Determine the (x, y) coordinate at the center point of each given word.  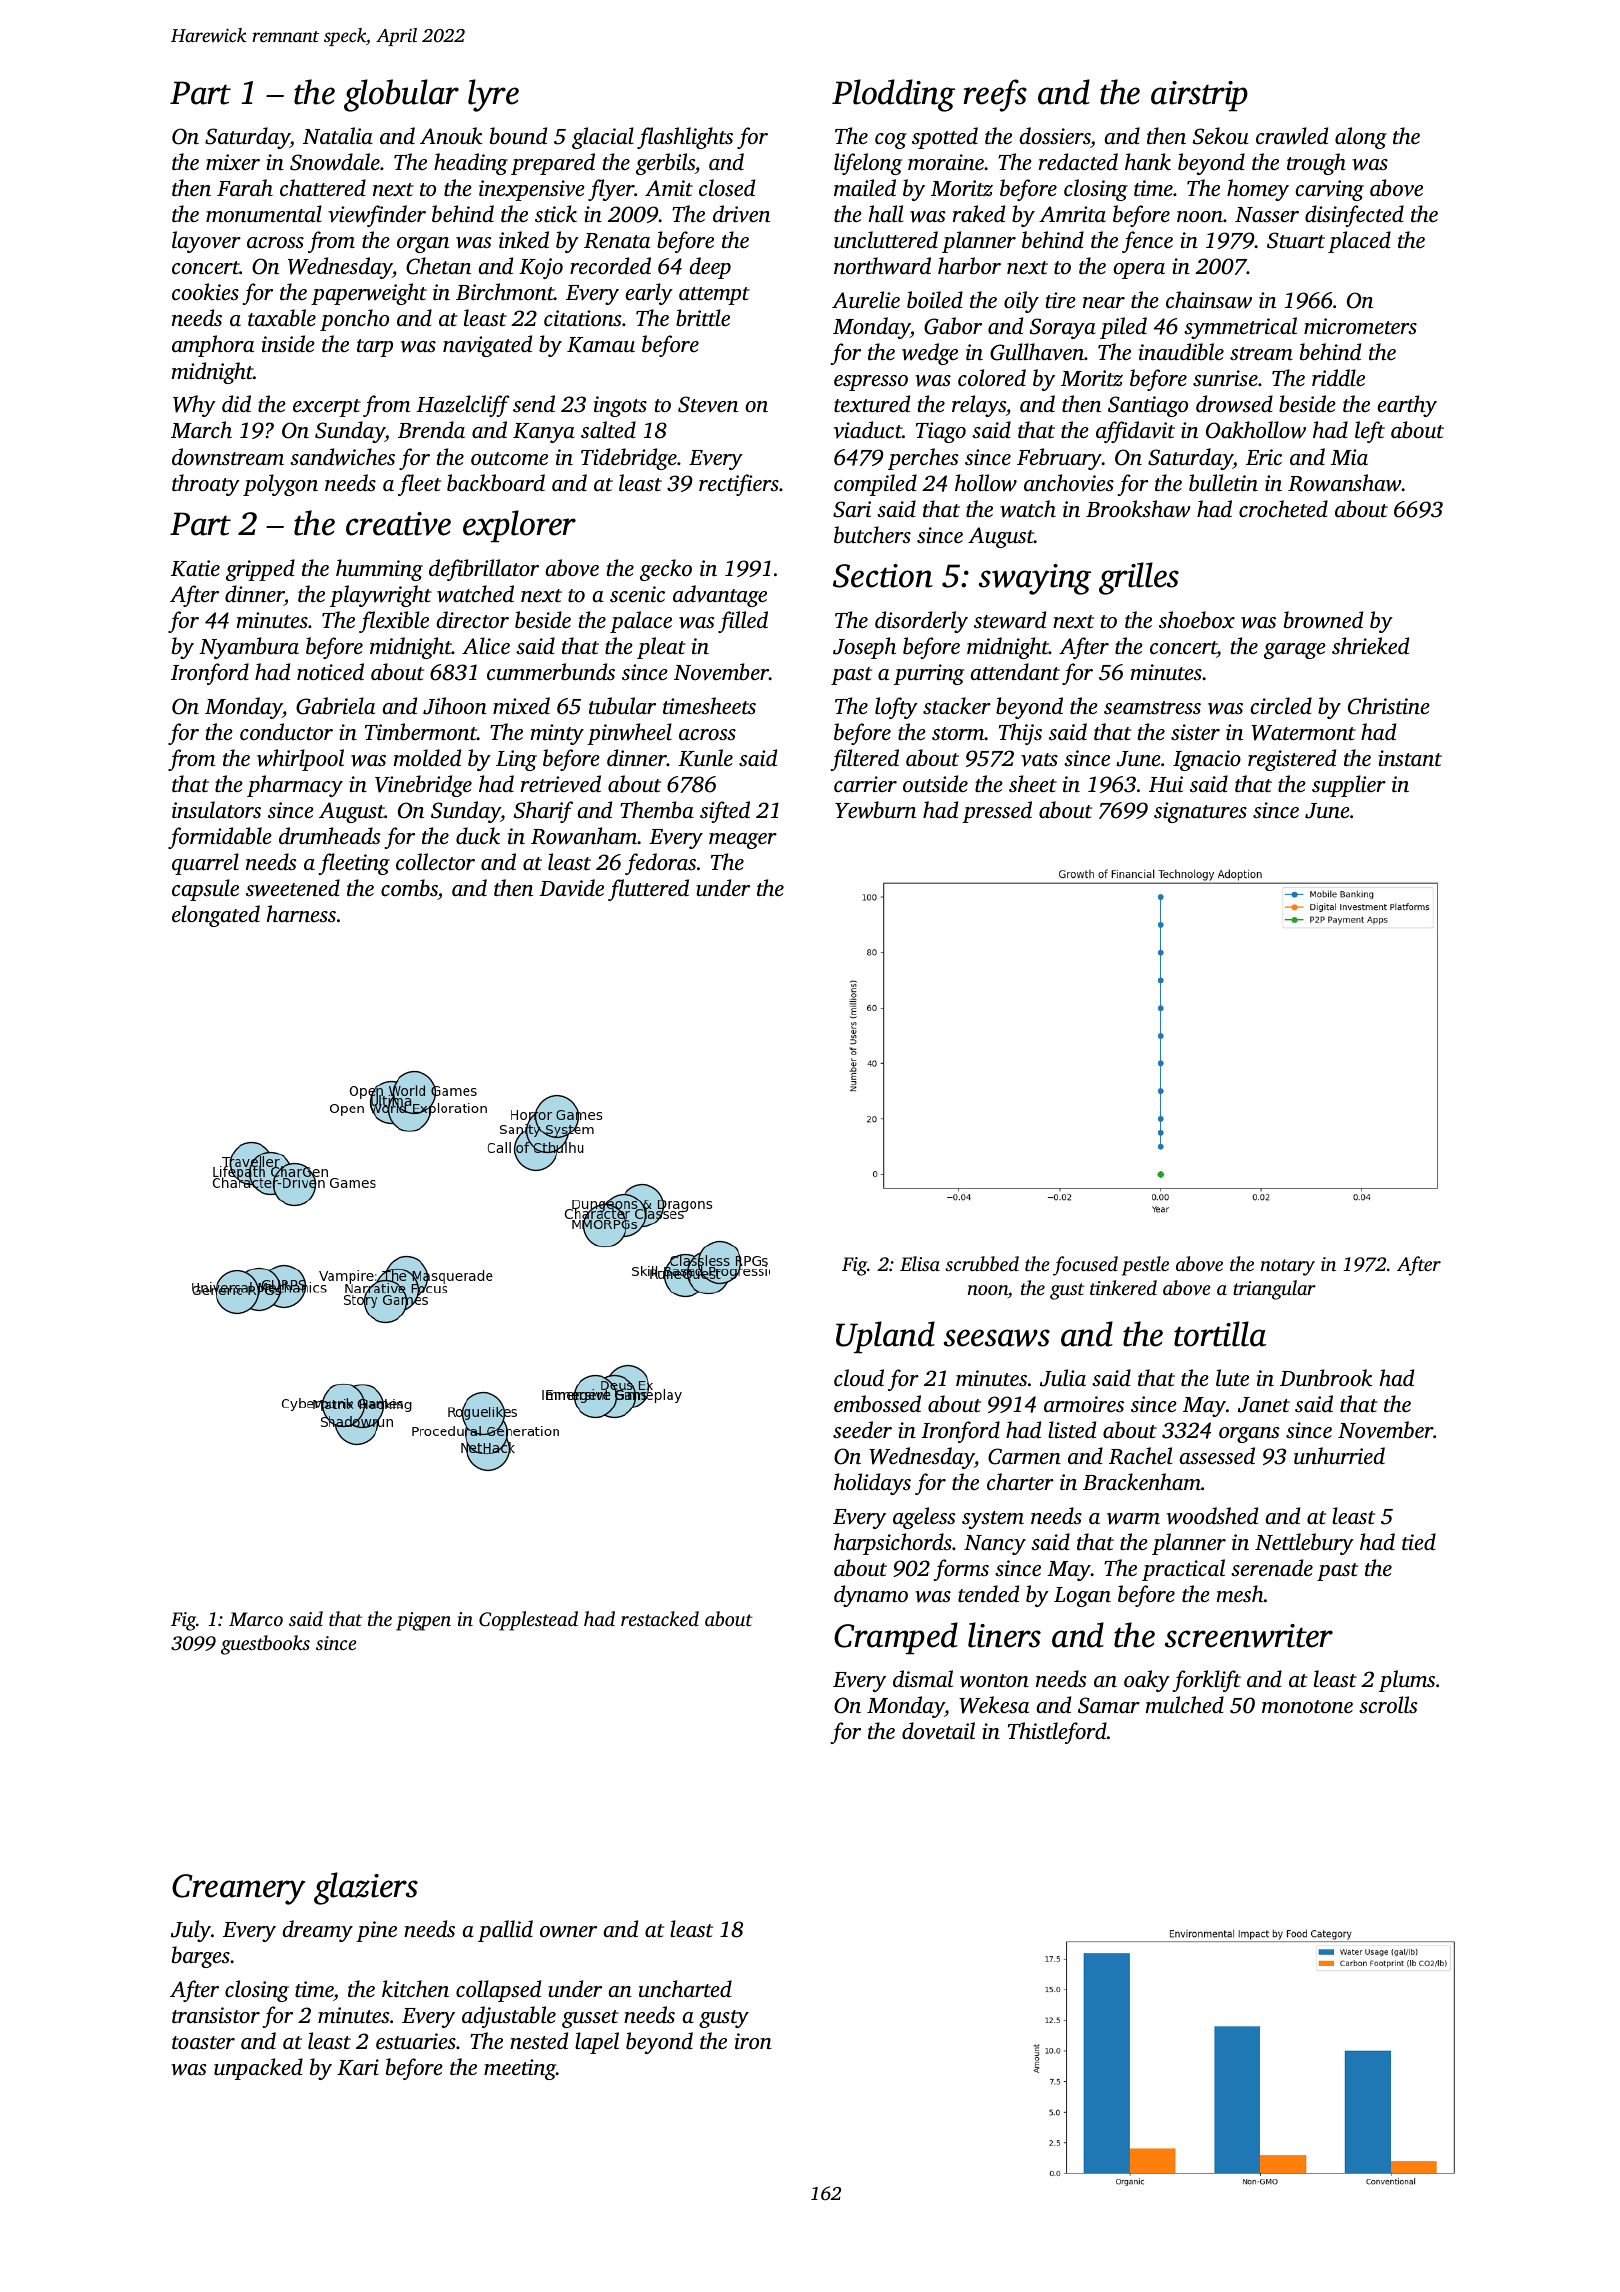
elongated (216, 916)
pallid (505, 1931)
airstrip (1199, 96)
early (649, 294)
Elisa (920, 1263)
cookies (205, 291)
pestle (1145, 1266)
